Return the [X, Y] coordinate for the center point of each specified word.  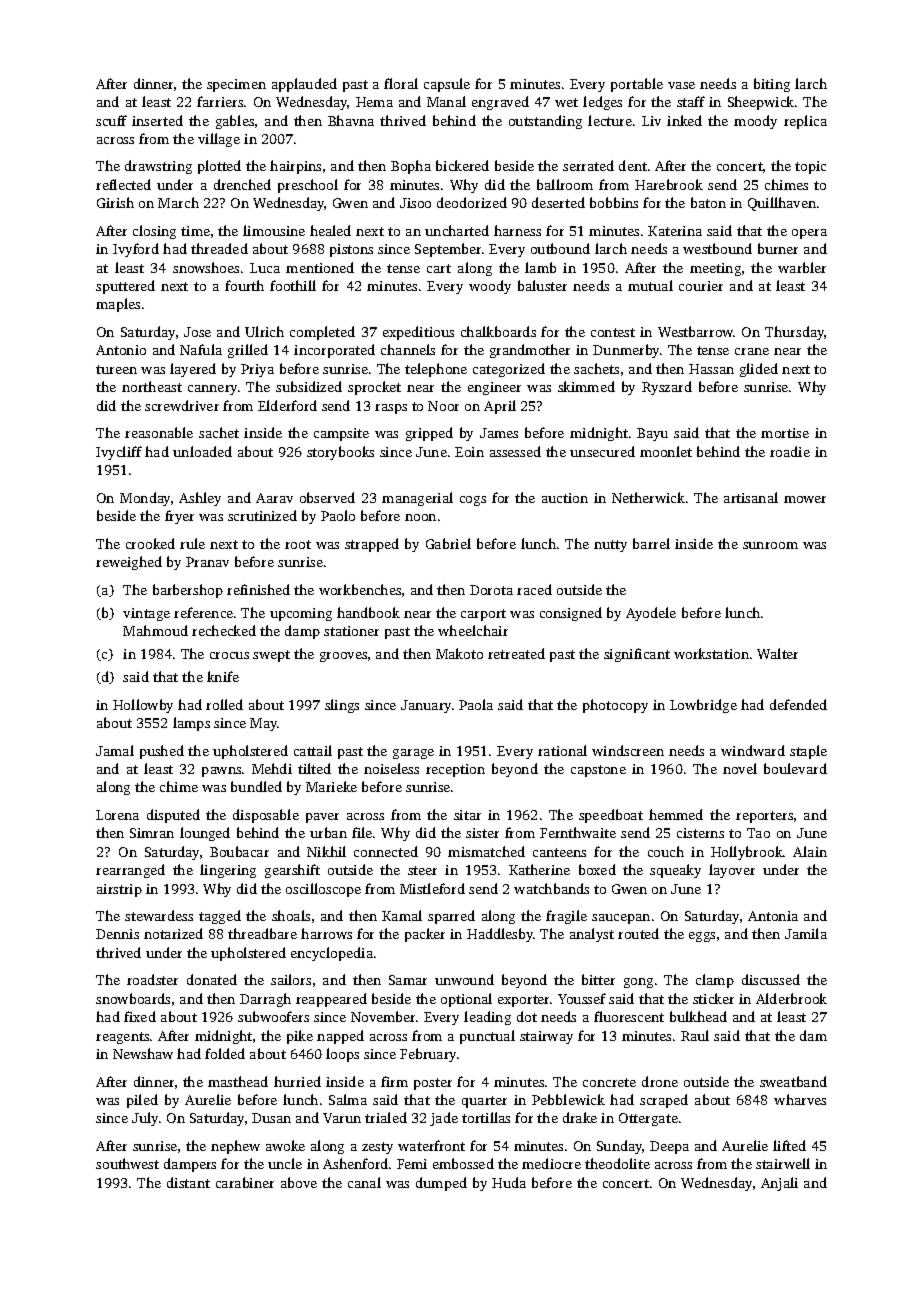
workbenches [360, 589]
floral [401, 83]
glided [759, 370]
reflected [123, 184]
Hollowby [143, 706]
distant [188, 1182]
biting [772, 85]
